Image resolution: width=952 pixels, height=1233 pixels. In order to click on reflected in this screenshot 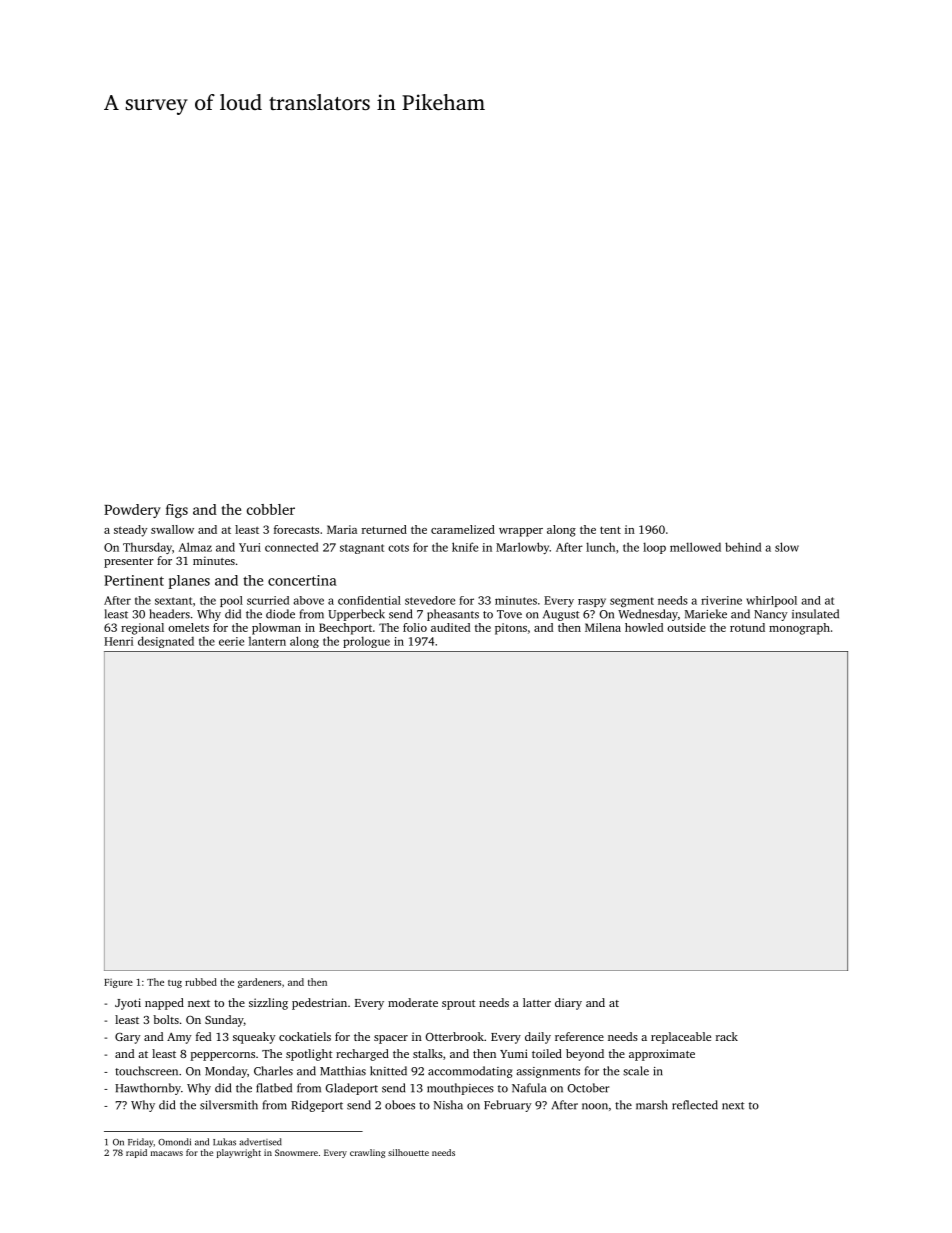, I will do `click(695, 1105)`.
